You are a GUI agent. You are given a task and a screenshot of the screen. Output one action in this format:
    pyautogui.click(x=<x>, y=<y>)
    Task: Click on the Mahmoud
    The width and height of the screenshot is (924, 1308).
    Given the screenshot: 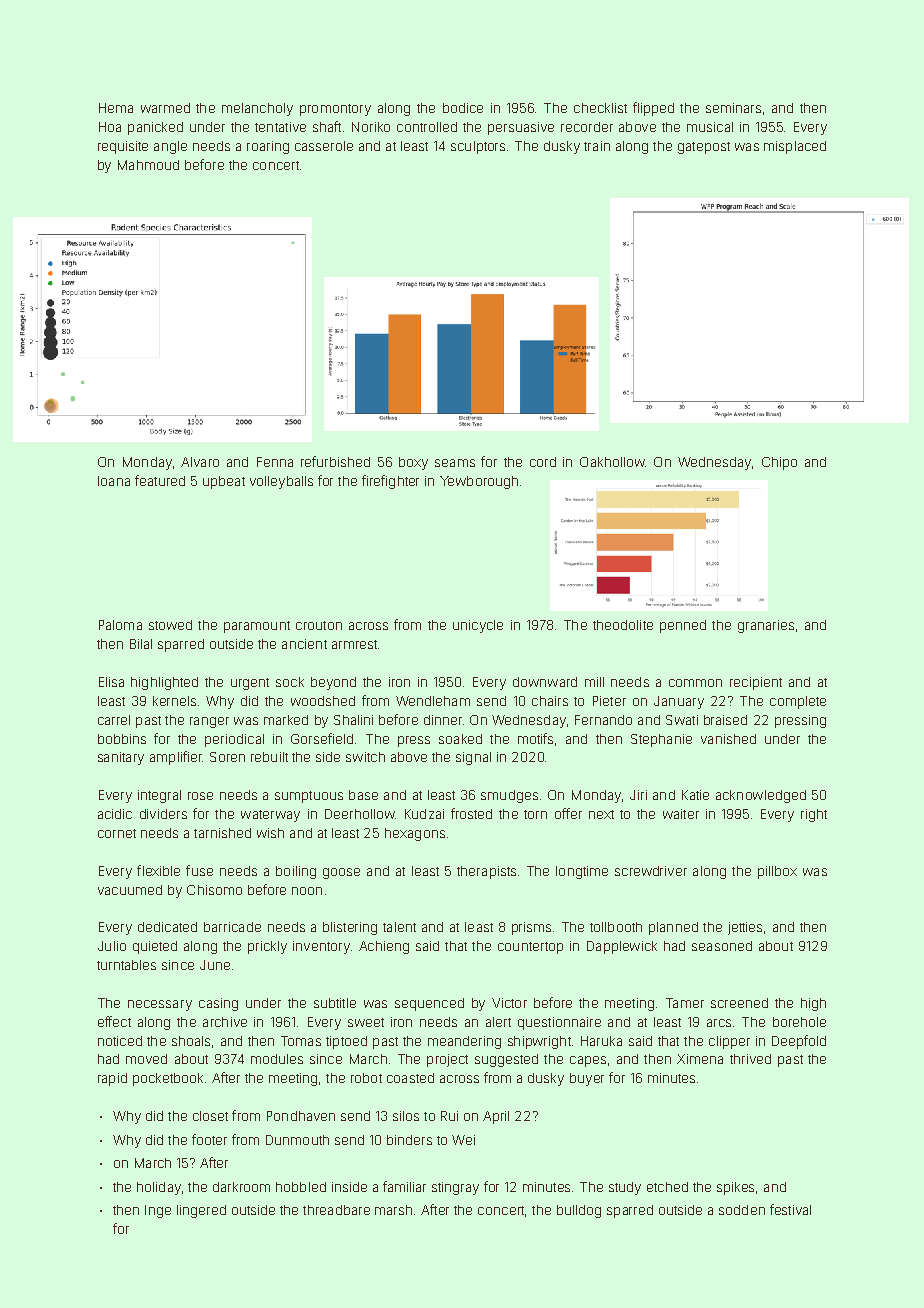 What is the action you would take?
    pyautogui.click(x=148, y=165)
